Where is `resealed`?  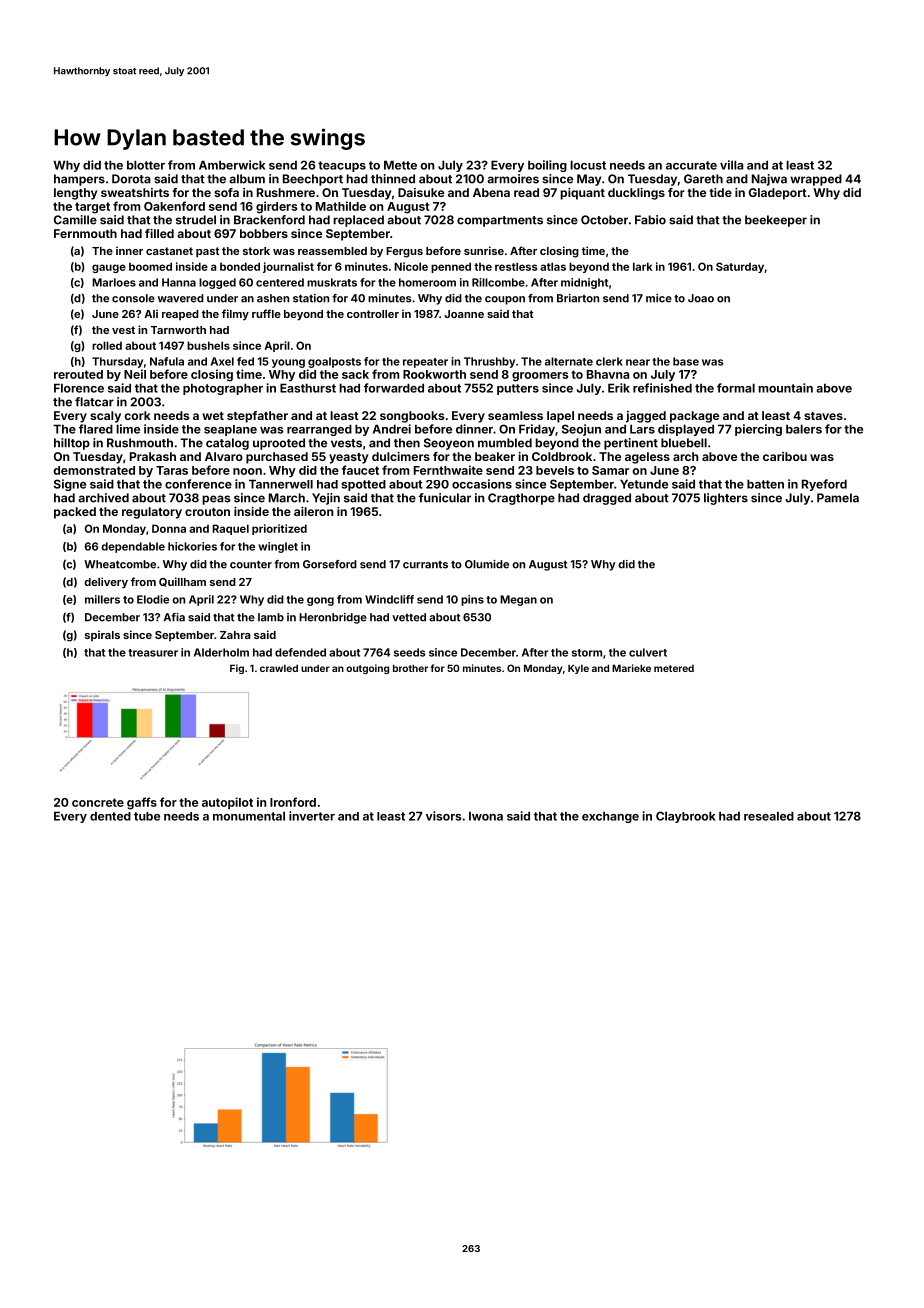
resealed is located at coordinates (769, 816).
